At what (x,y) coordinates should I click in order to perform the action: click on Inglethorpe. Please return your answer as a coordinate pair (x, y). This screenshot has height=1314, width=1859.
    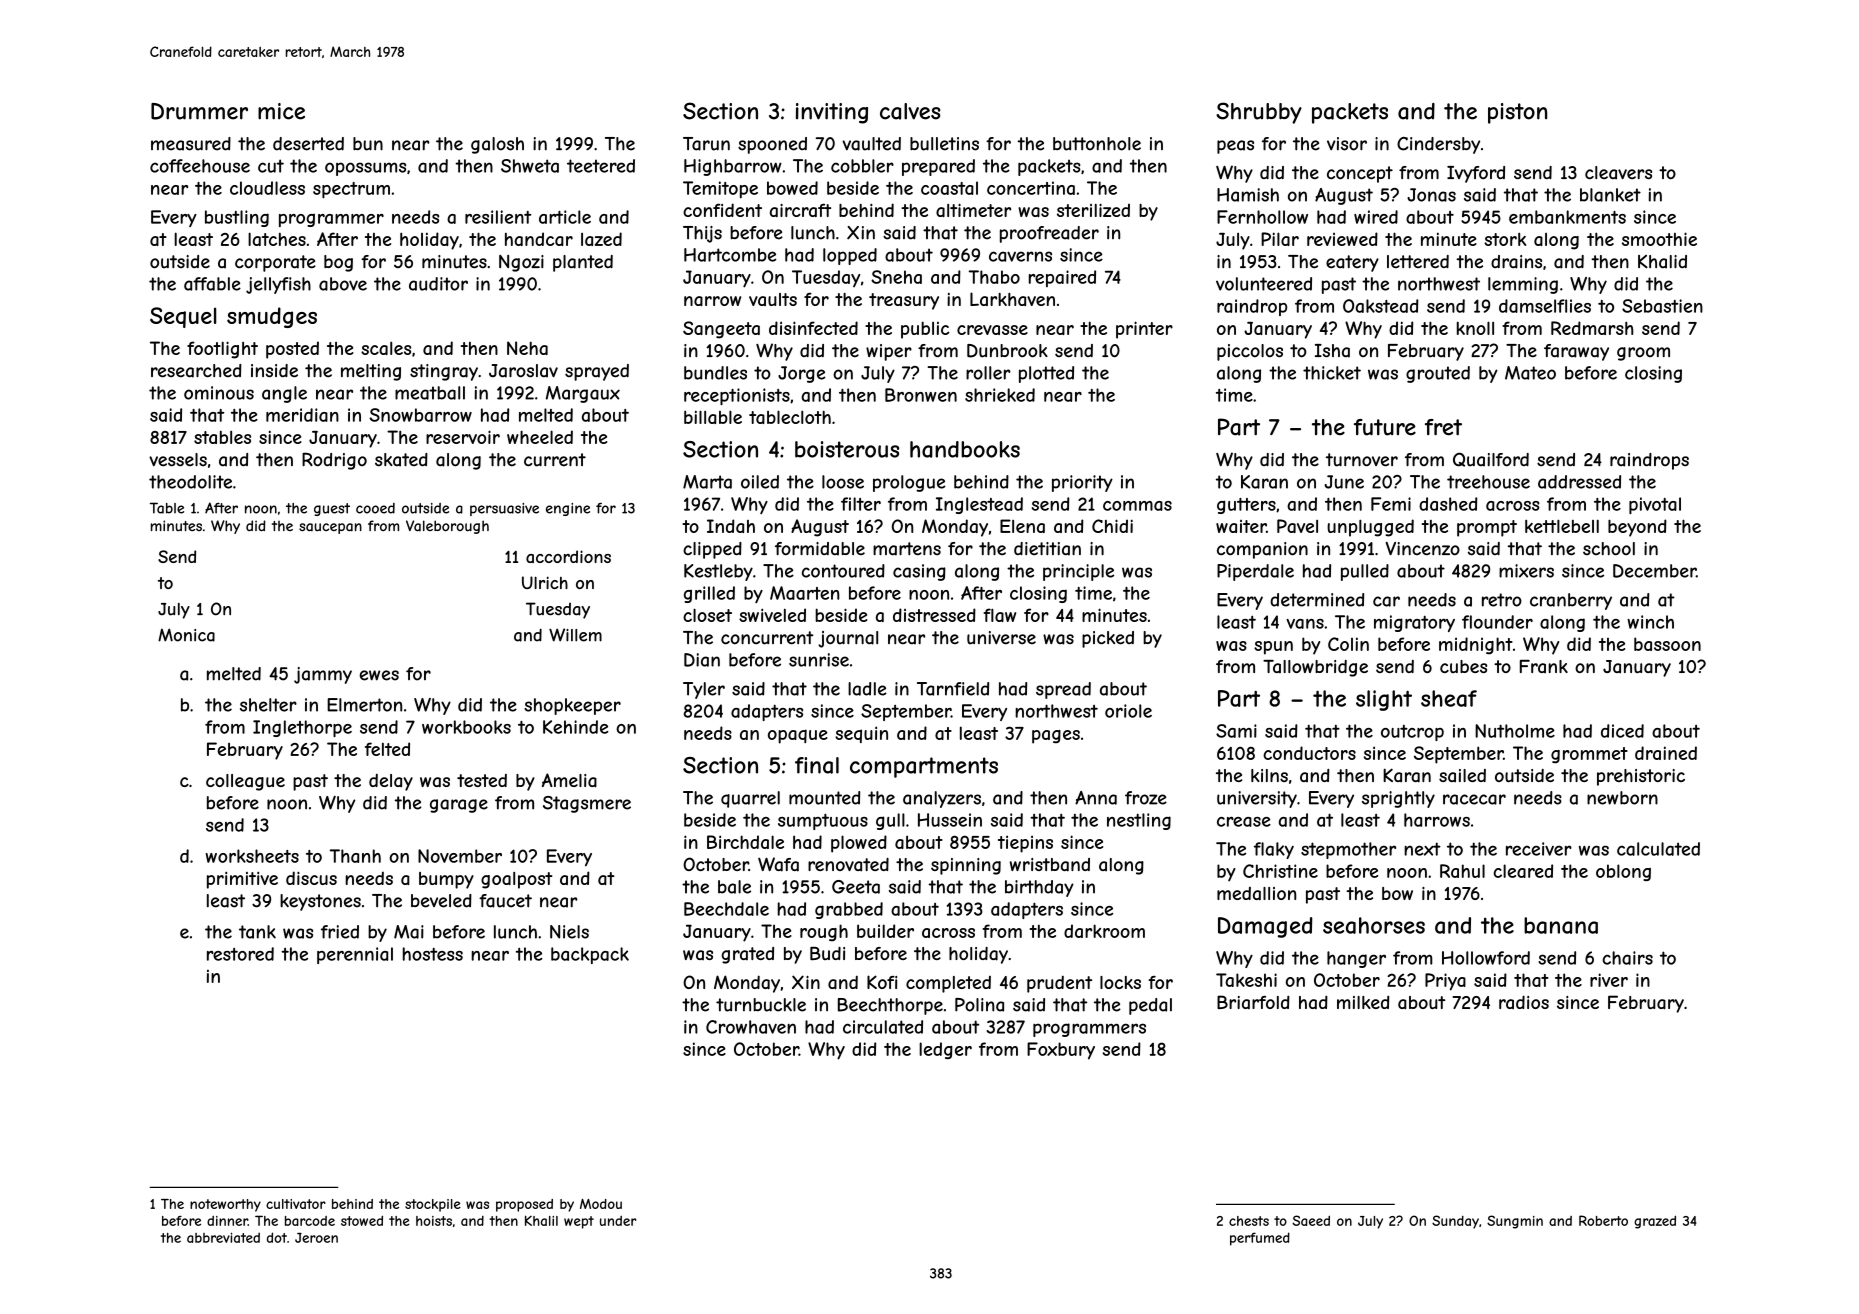
    Looking at the image, I should click on (302, 728).
